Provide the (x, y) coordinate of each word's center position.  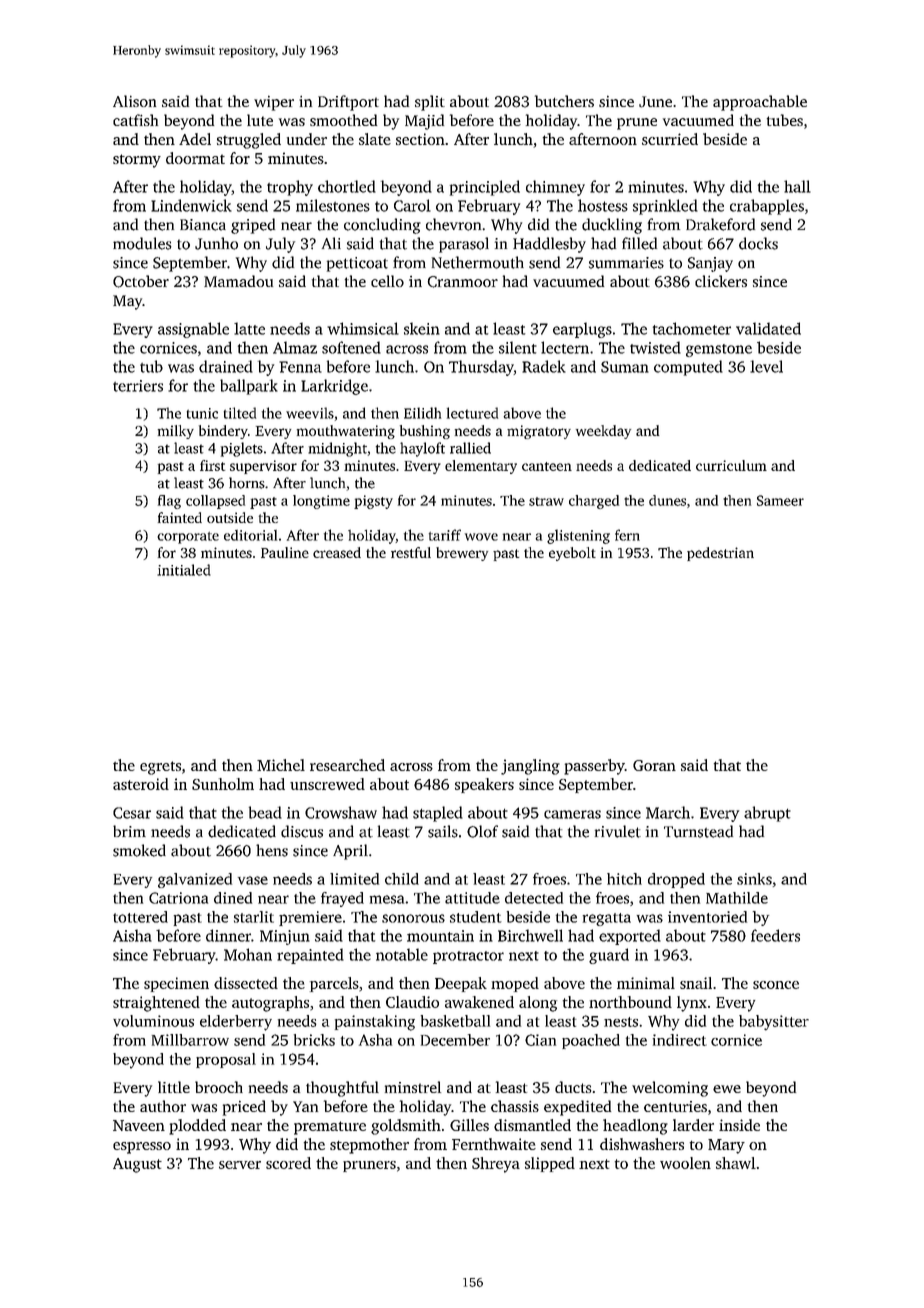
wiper (274, 103)
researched (347, 765)
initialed (184, 570)
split (430, 103)
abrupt (767, 814)
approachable (760, 103)
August (137, 1165)
